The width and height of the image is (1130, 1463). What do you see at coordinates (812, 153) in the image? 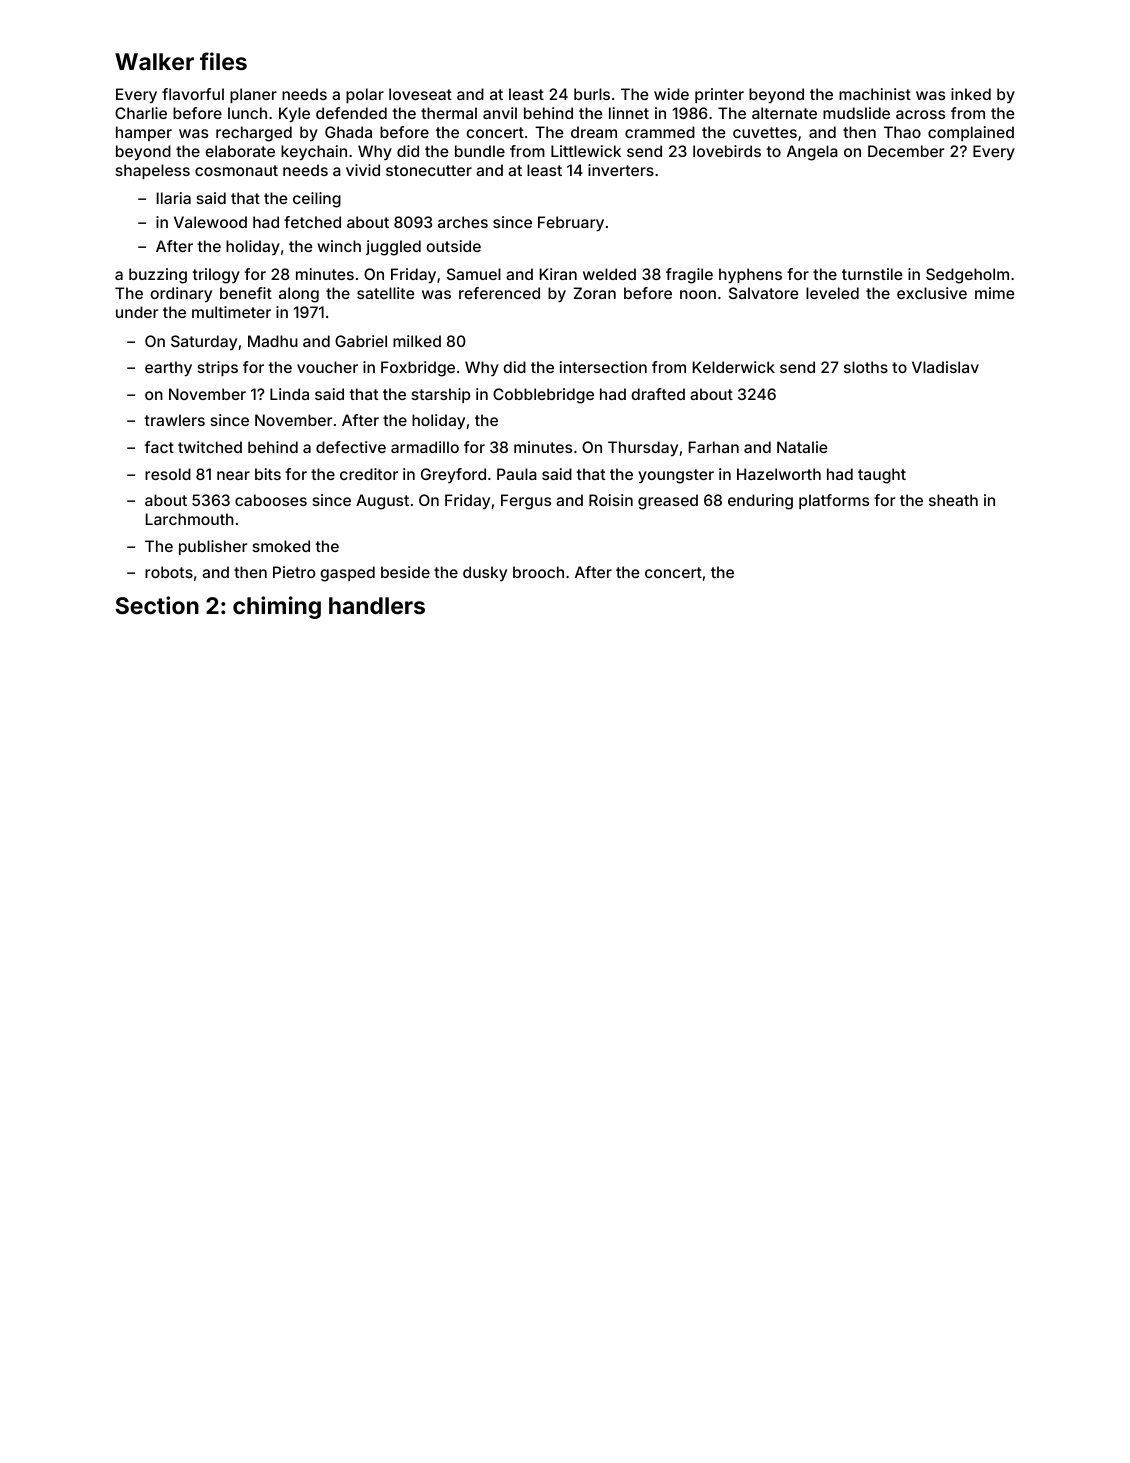
I see `Angela` at bounding box center [812, 153].
